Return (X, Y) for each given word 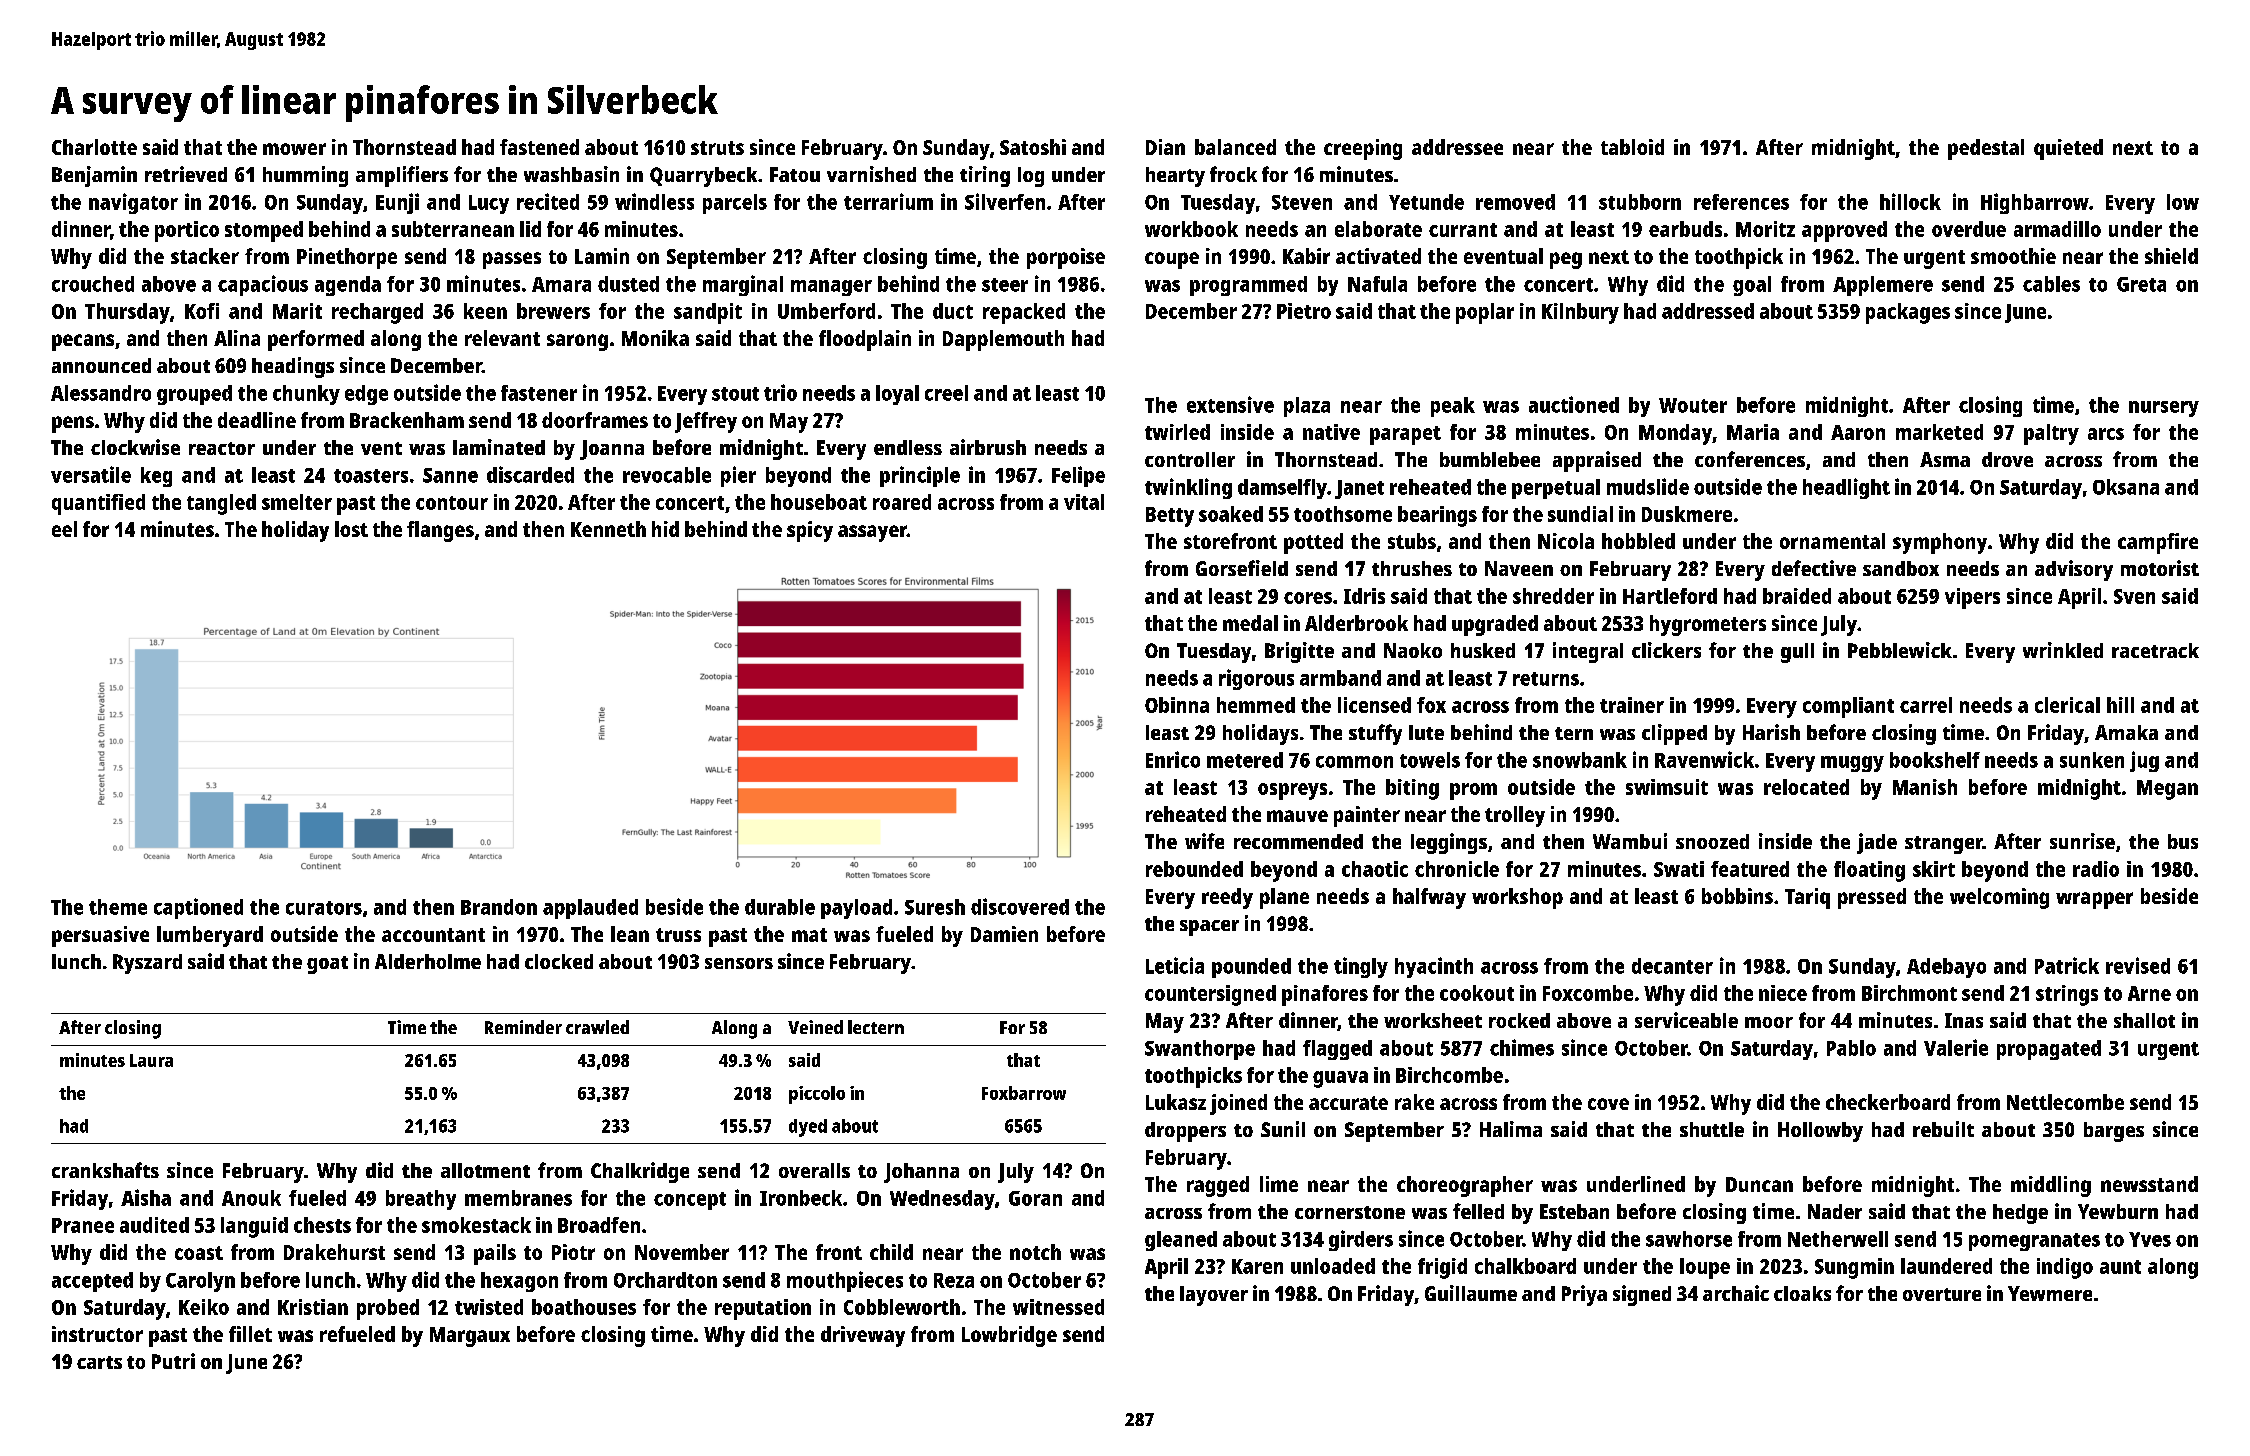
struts (717, 148)
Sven (2134, 596)
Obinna (1177, 705)
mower (294, 149)
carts (99, 1362)
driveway (863, 1336)
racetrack (2155, 650)
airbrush (988, 447)
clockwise (135, 447)
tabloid (1632, 147)
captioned (198, 908)
